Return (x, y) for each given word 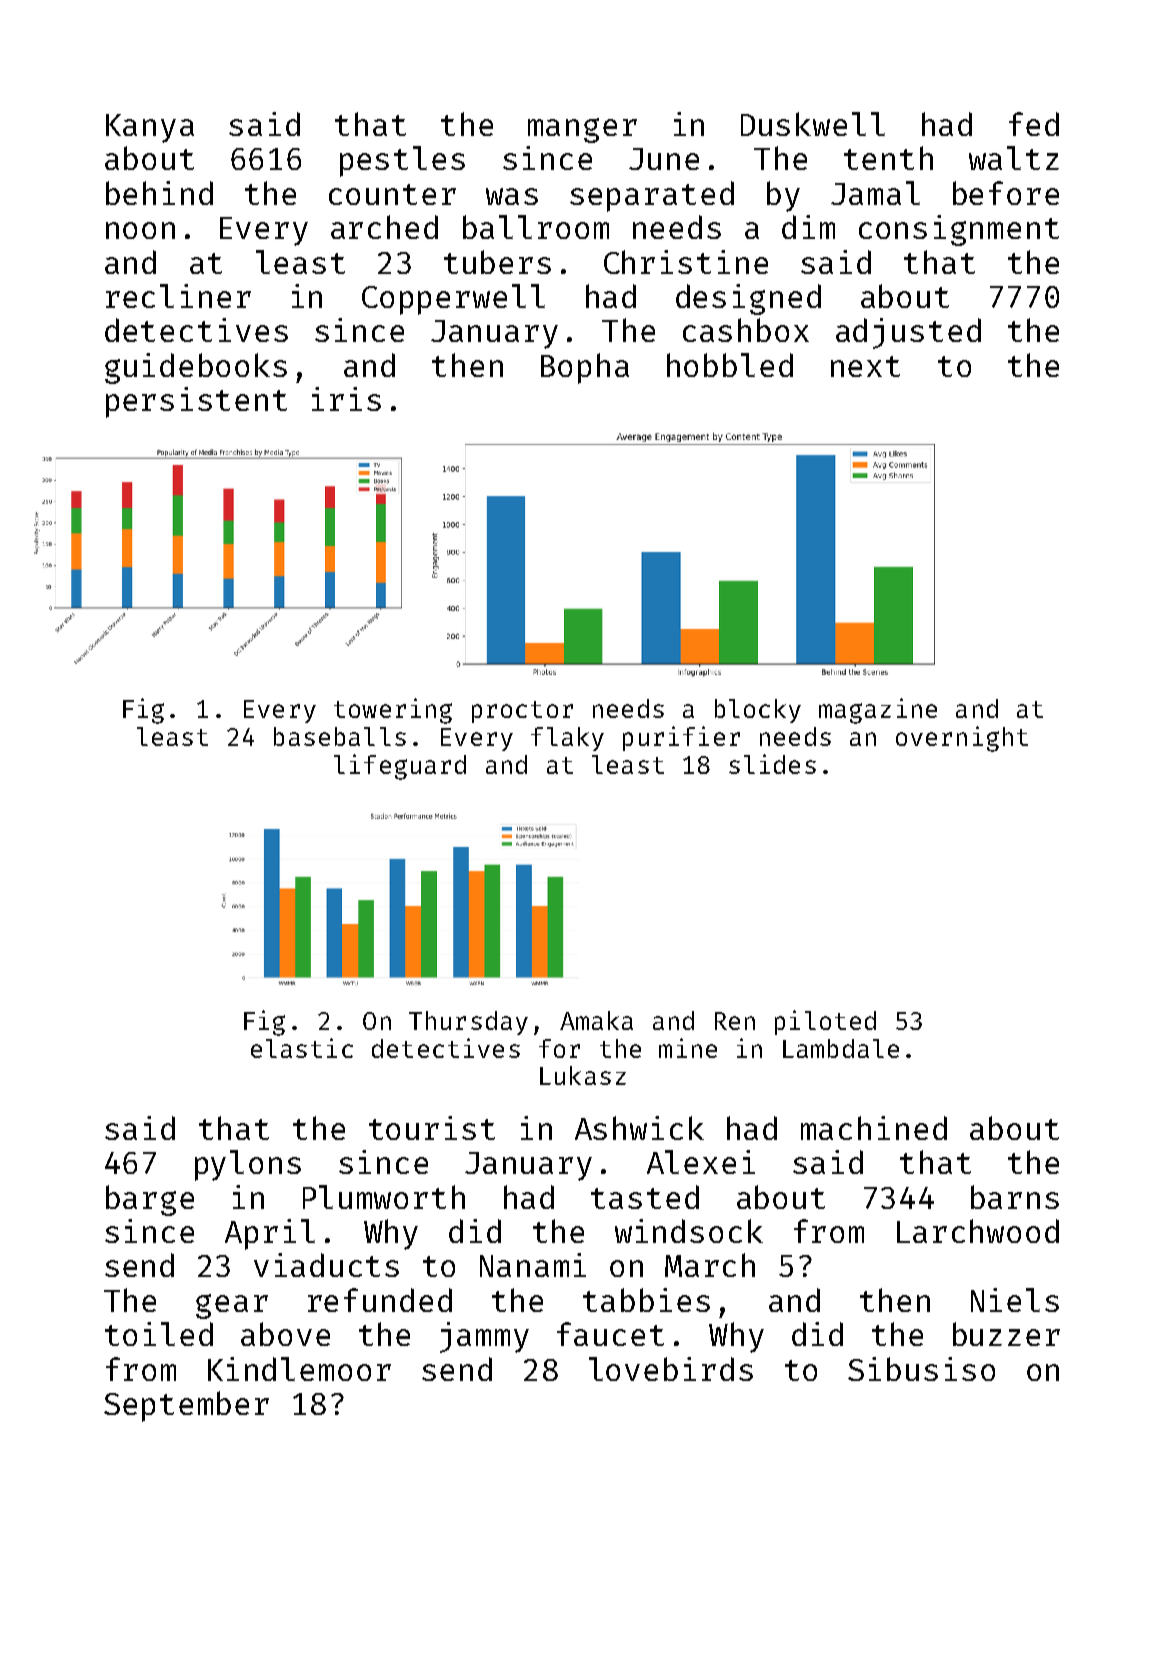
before (1006, 193)
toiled (159, 1334)
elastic (302, 1048)
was (512, 196)
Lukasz (583, 1075)
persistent (196, 402)
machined (874, 1128)
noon (140, 230)
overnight (962, 739)
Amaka (596, 1020)
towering (393, 711)
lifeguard (400, 767)
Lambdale (841, 1048)
